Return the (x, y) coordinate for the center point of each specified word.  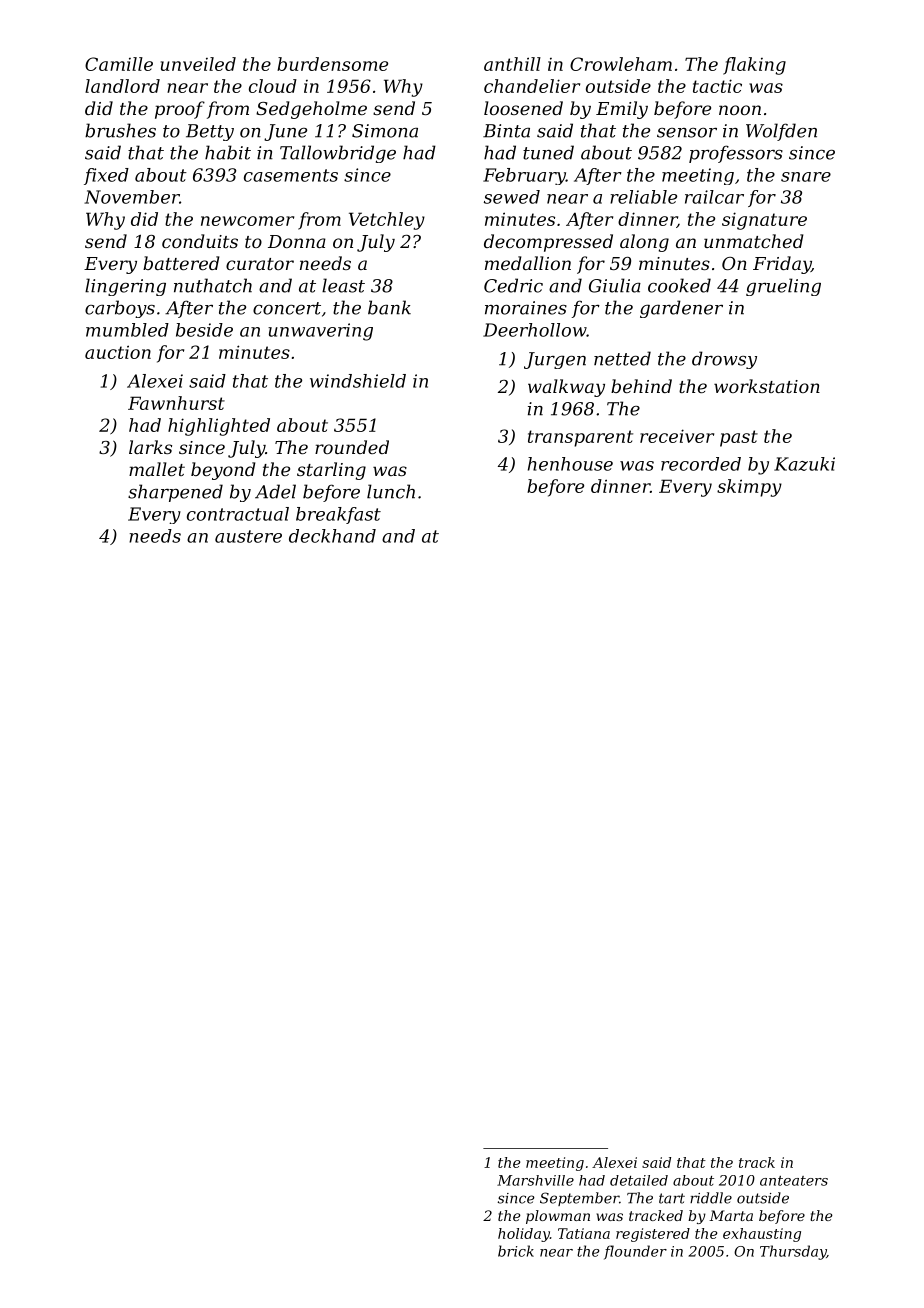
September (579, 1199)
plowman (558, 1217)
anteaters (794, 1181)
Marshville (535, 1180)
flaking (754, 66)
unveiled (198, 64)
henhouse (570, 464)
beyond (223, 471)
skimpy (749, 488)
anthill (512, 64)
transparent (580, 438)
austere (248, 536)
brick (516, 1251)
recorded (701, 464)
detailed (639, 1180)
